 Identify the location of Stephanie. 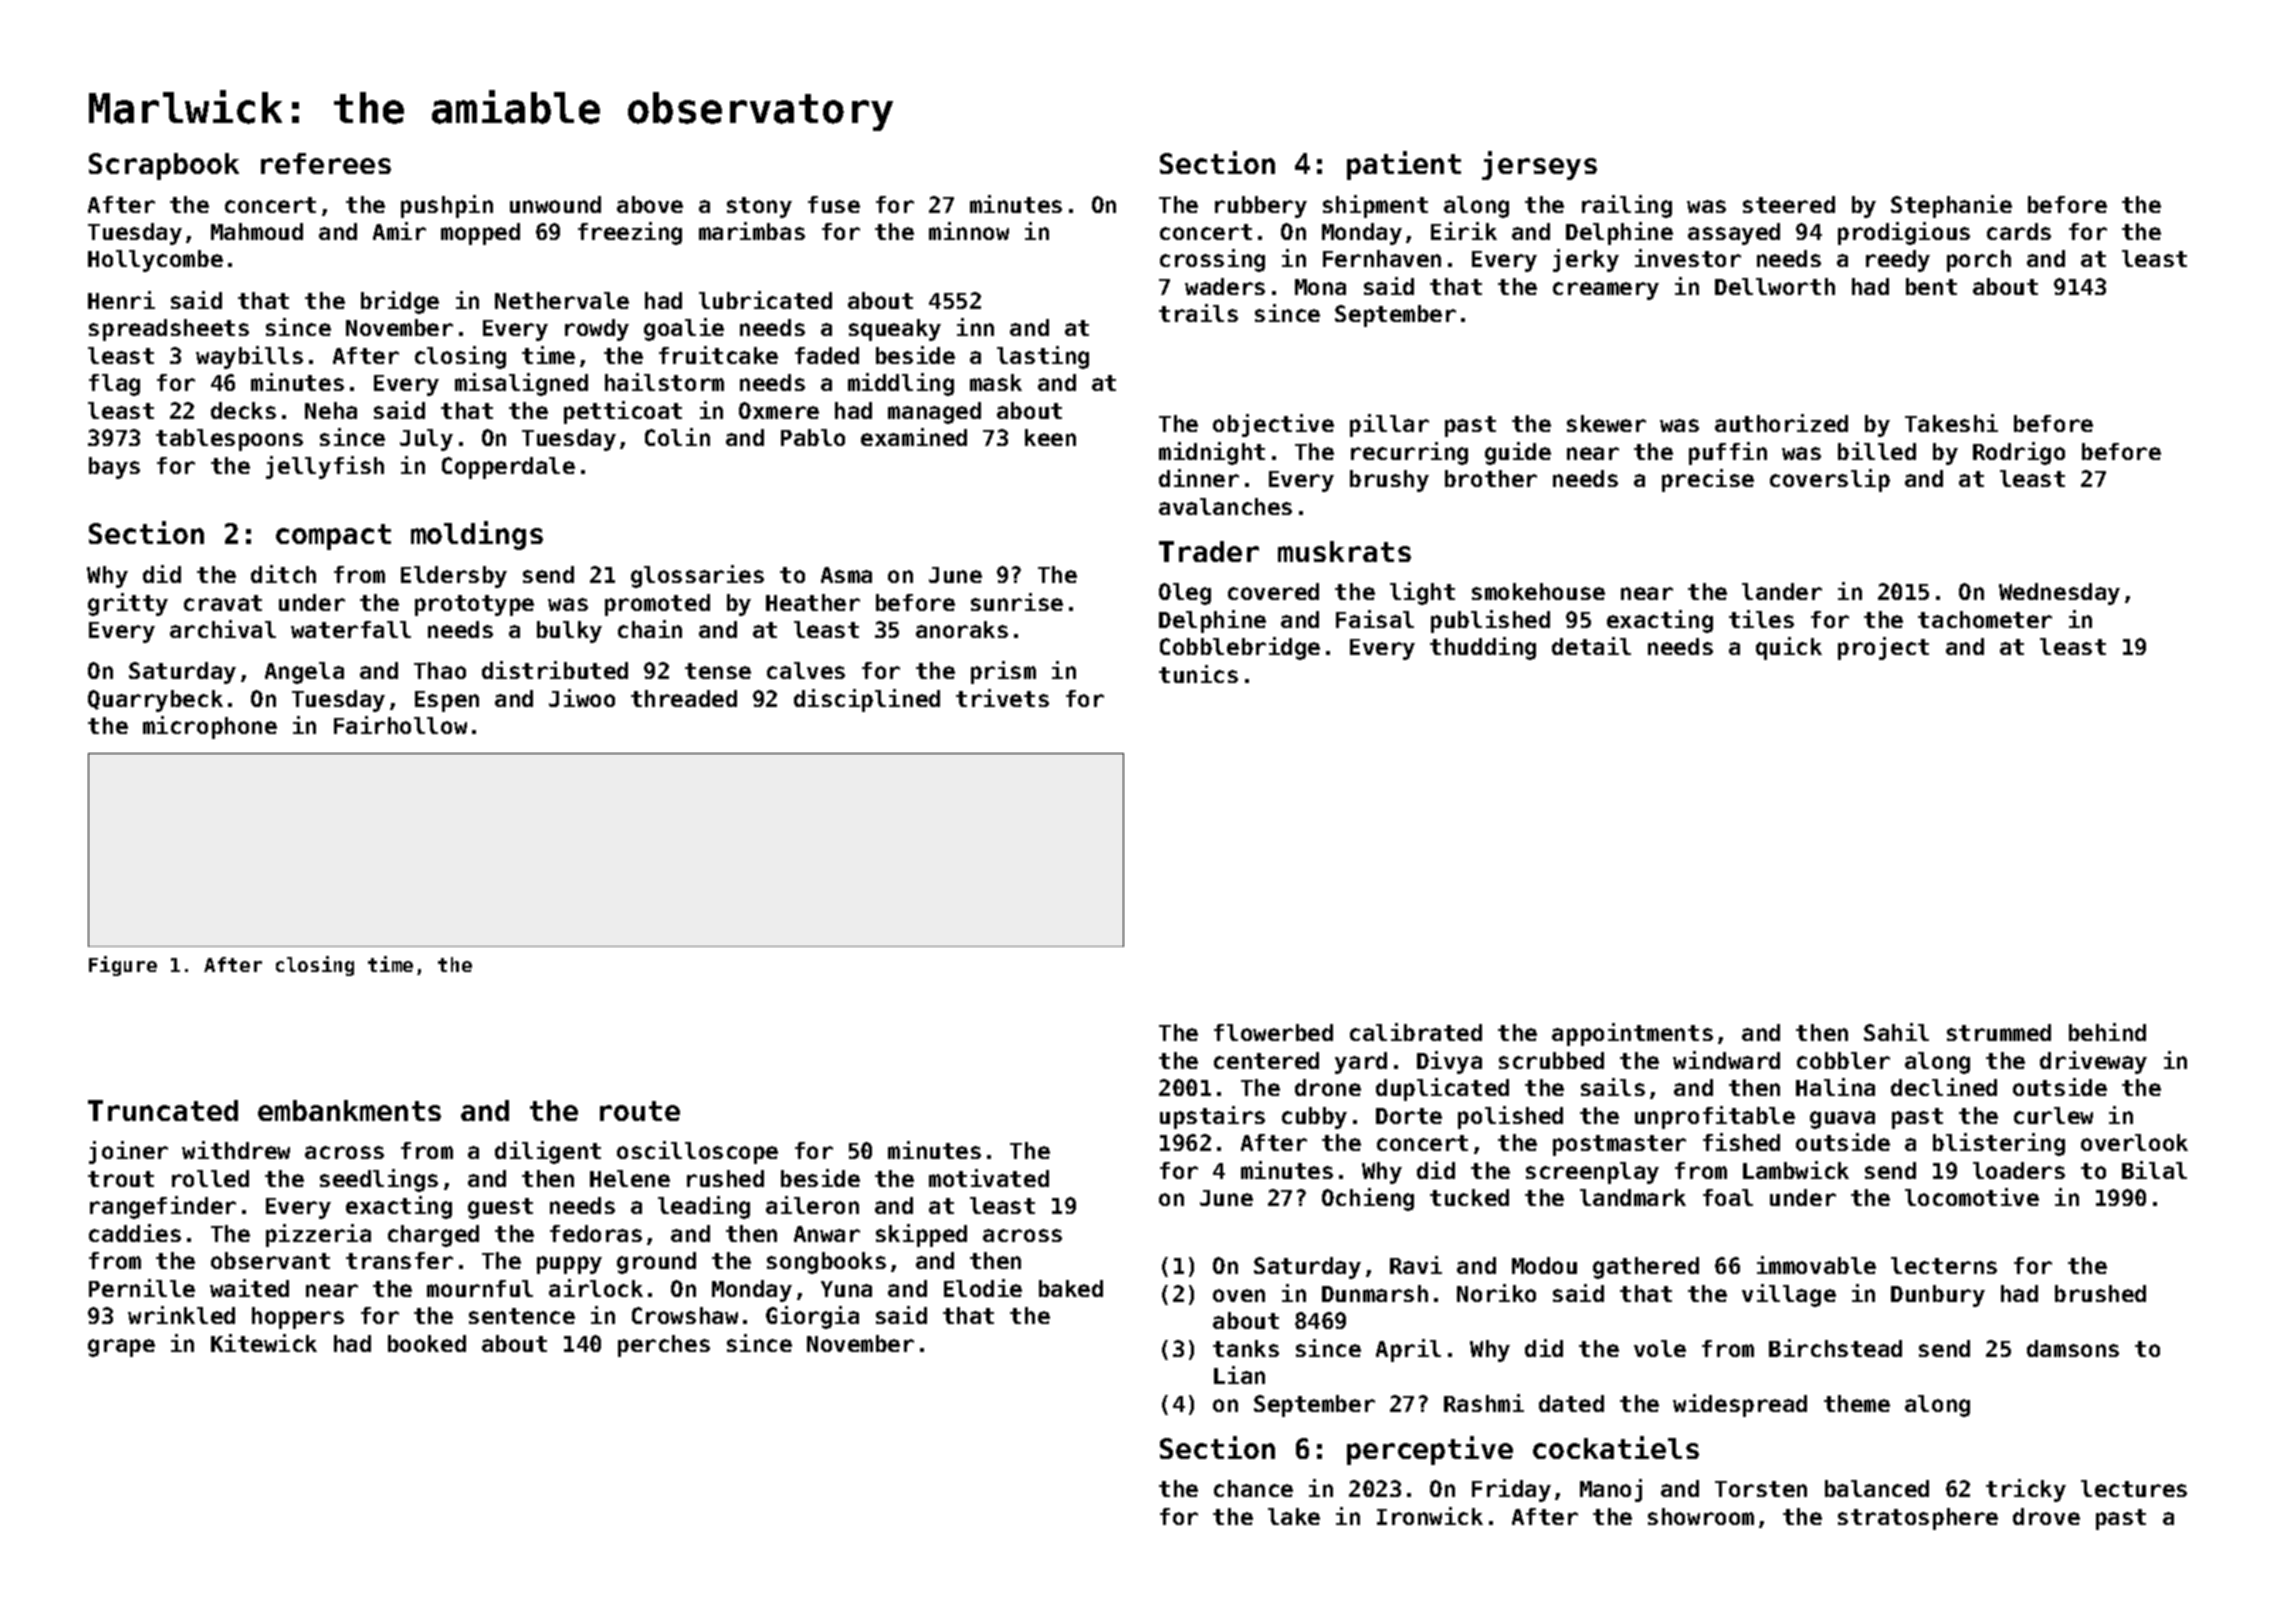
(1951, 206).
